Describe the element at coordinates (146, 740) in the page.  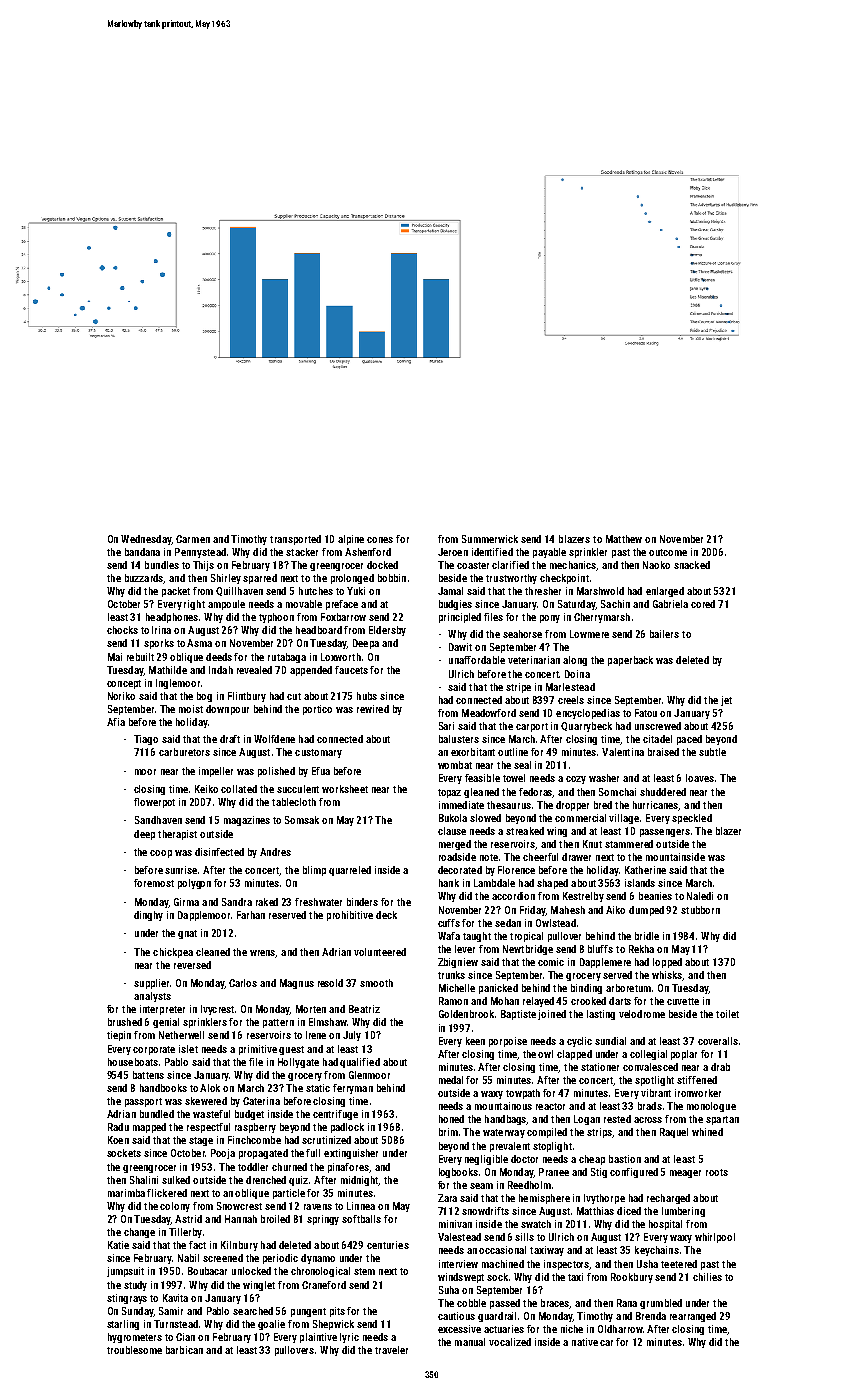
I see `Tiago` at that location.
